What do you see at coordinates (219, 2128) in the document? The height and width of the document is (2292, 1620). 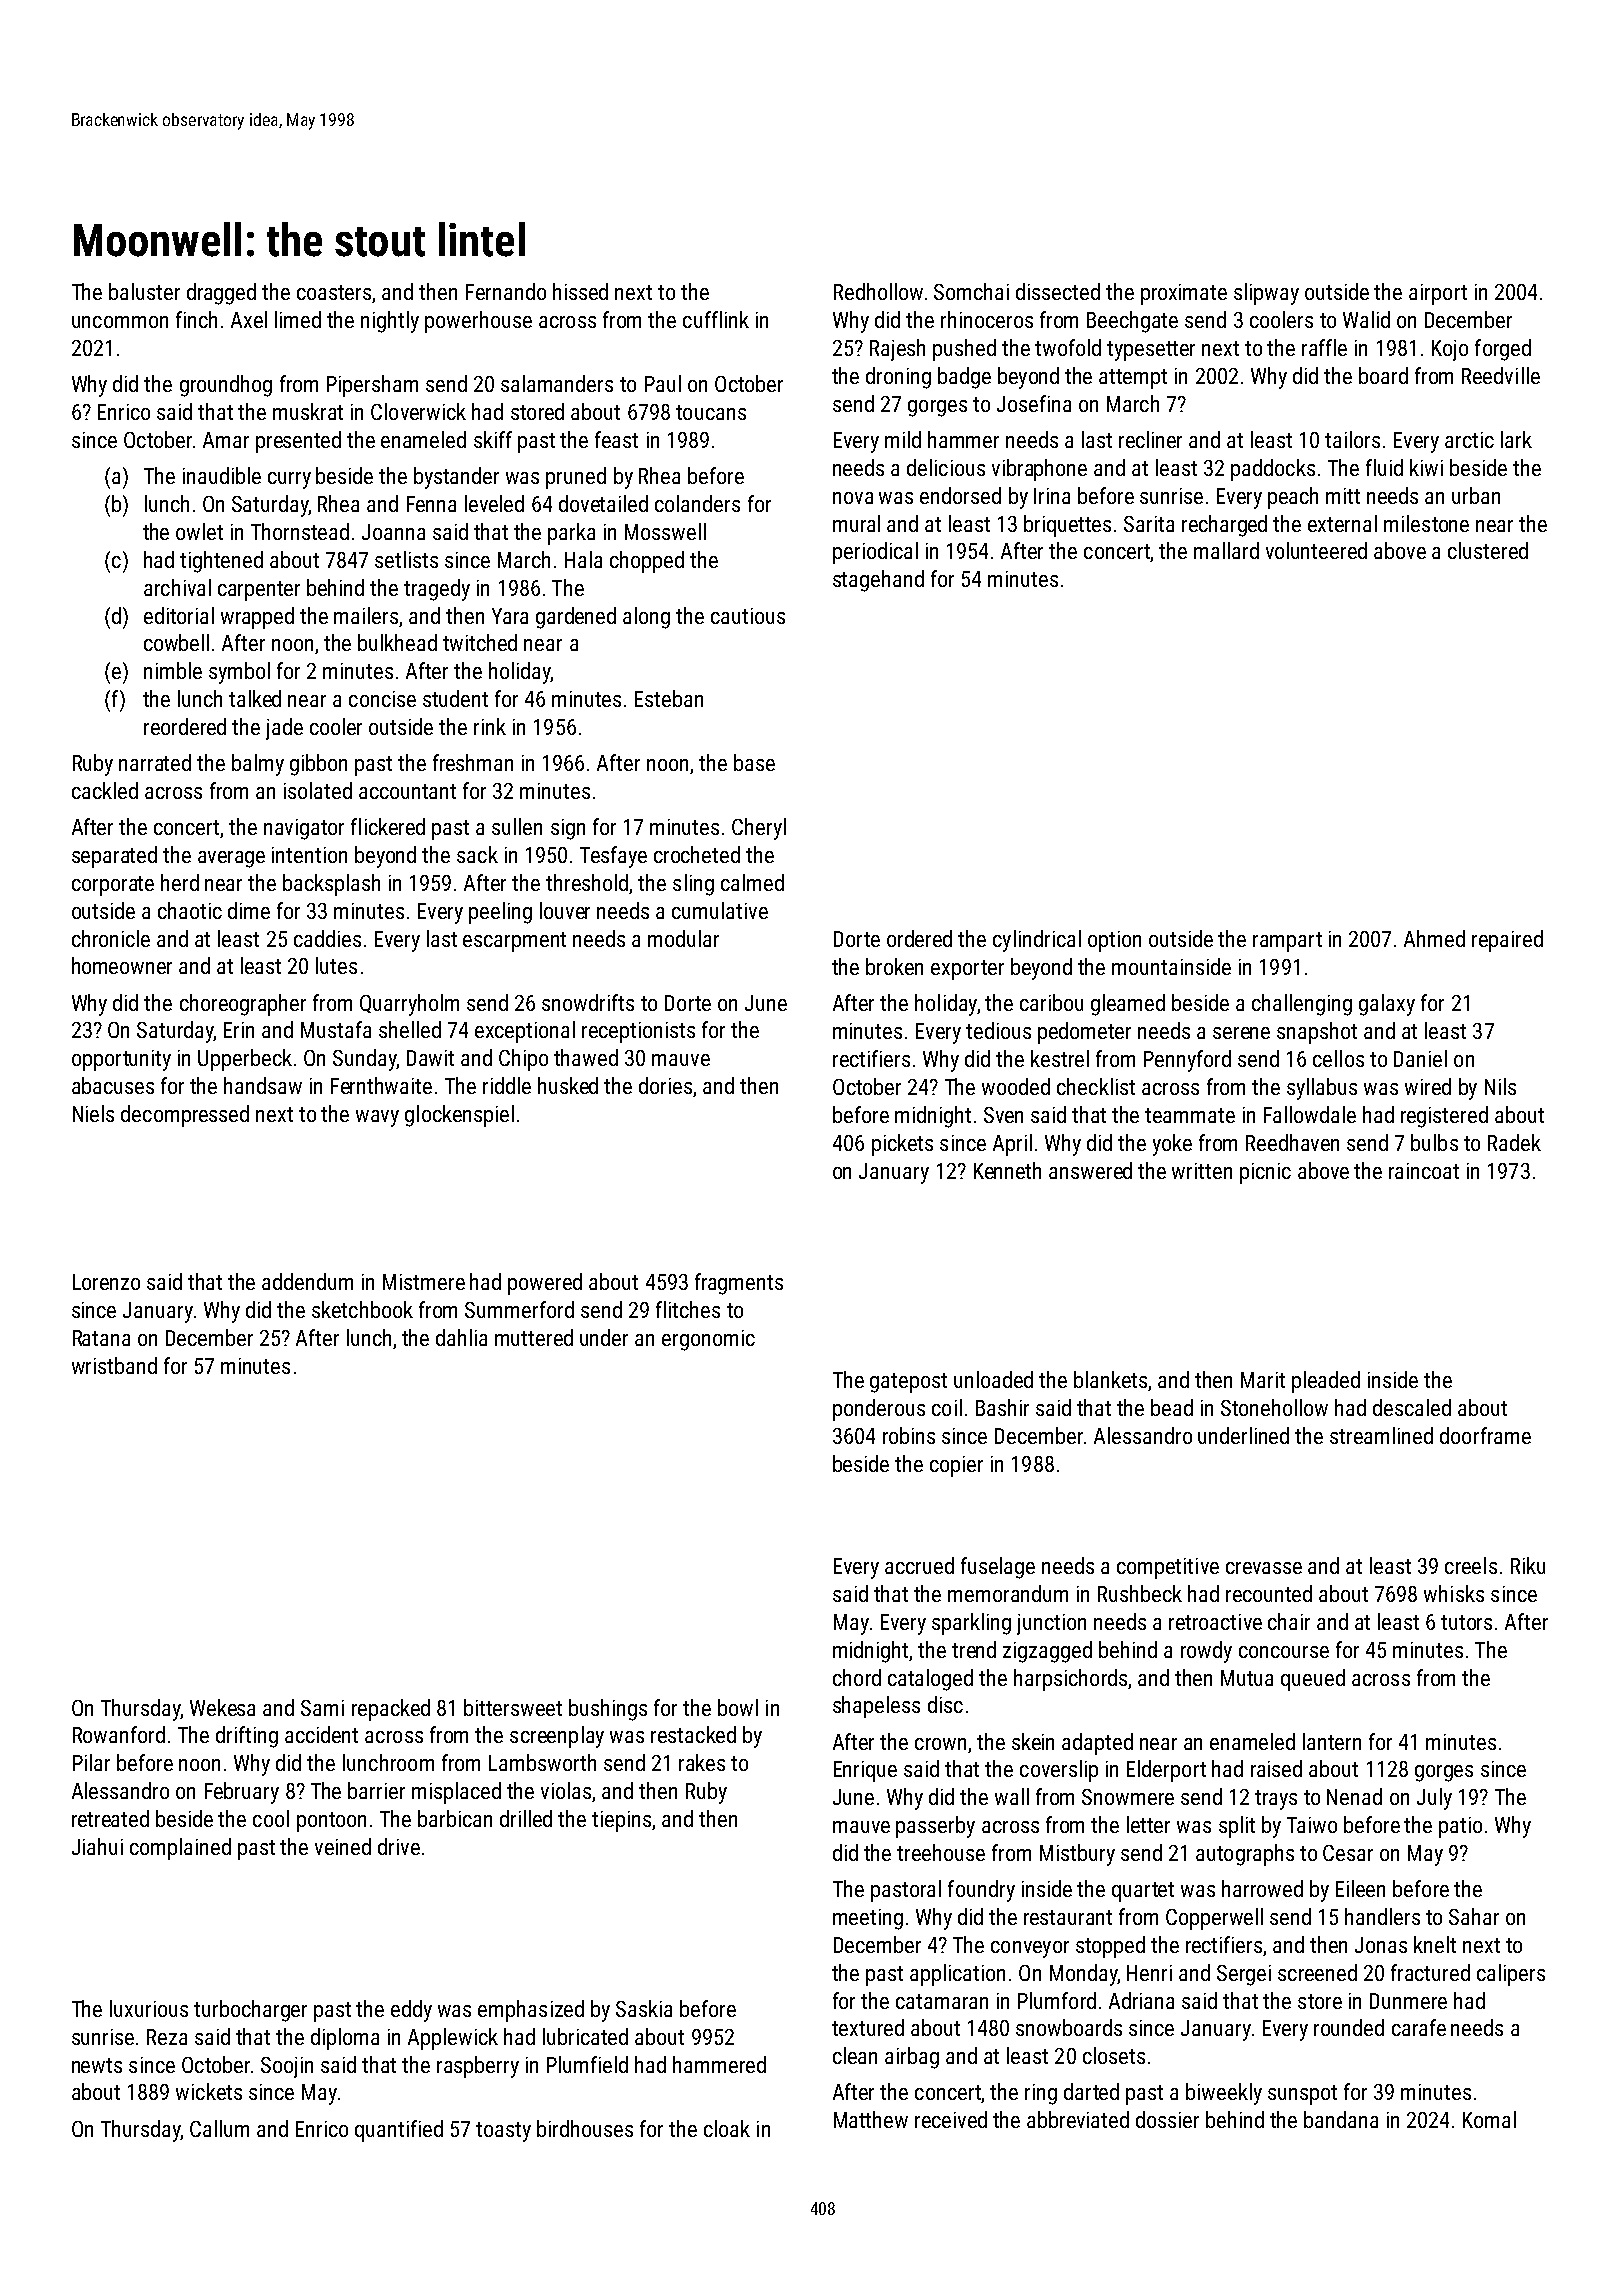 I see `Callum` at bounding box center [219, 2128].
